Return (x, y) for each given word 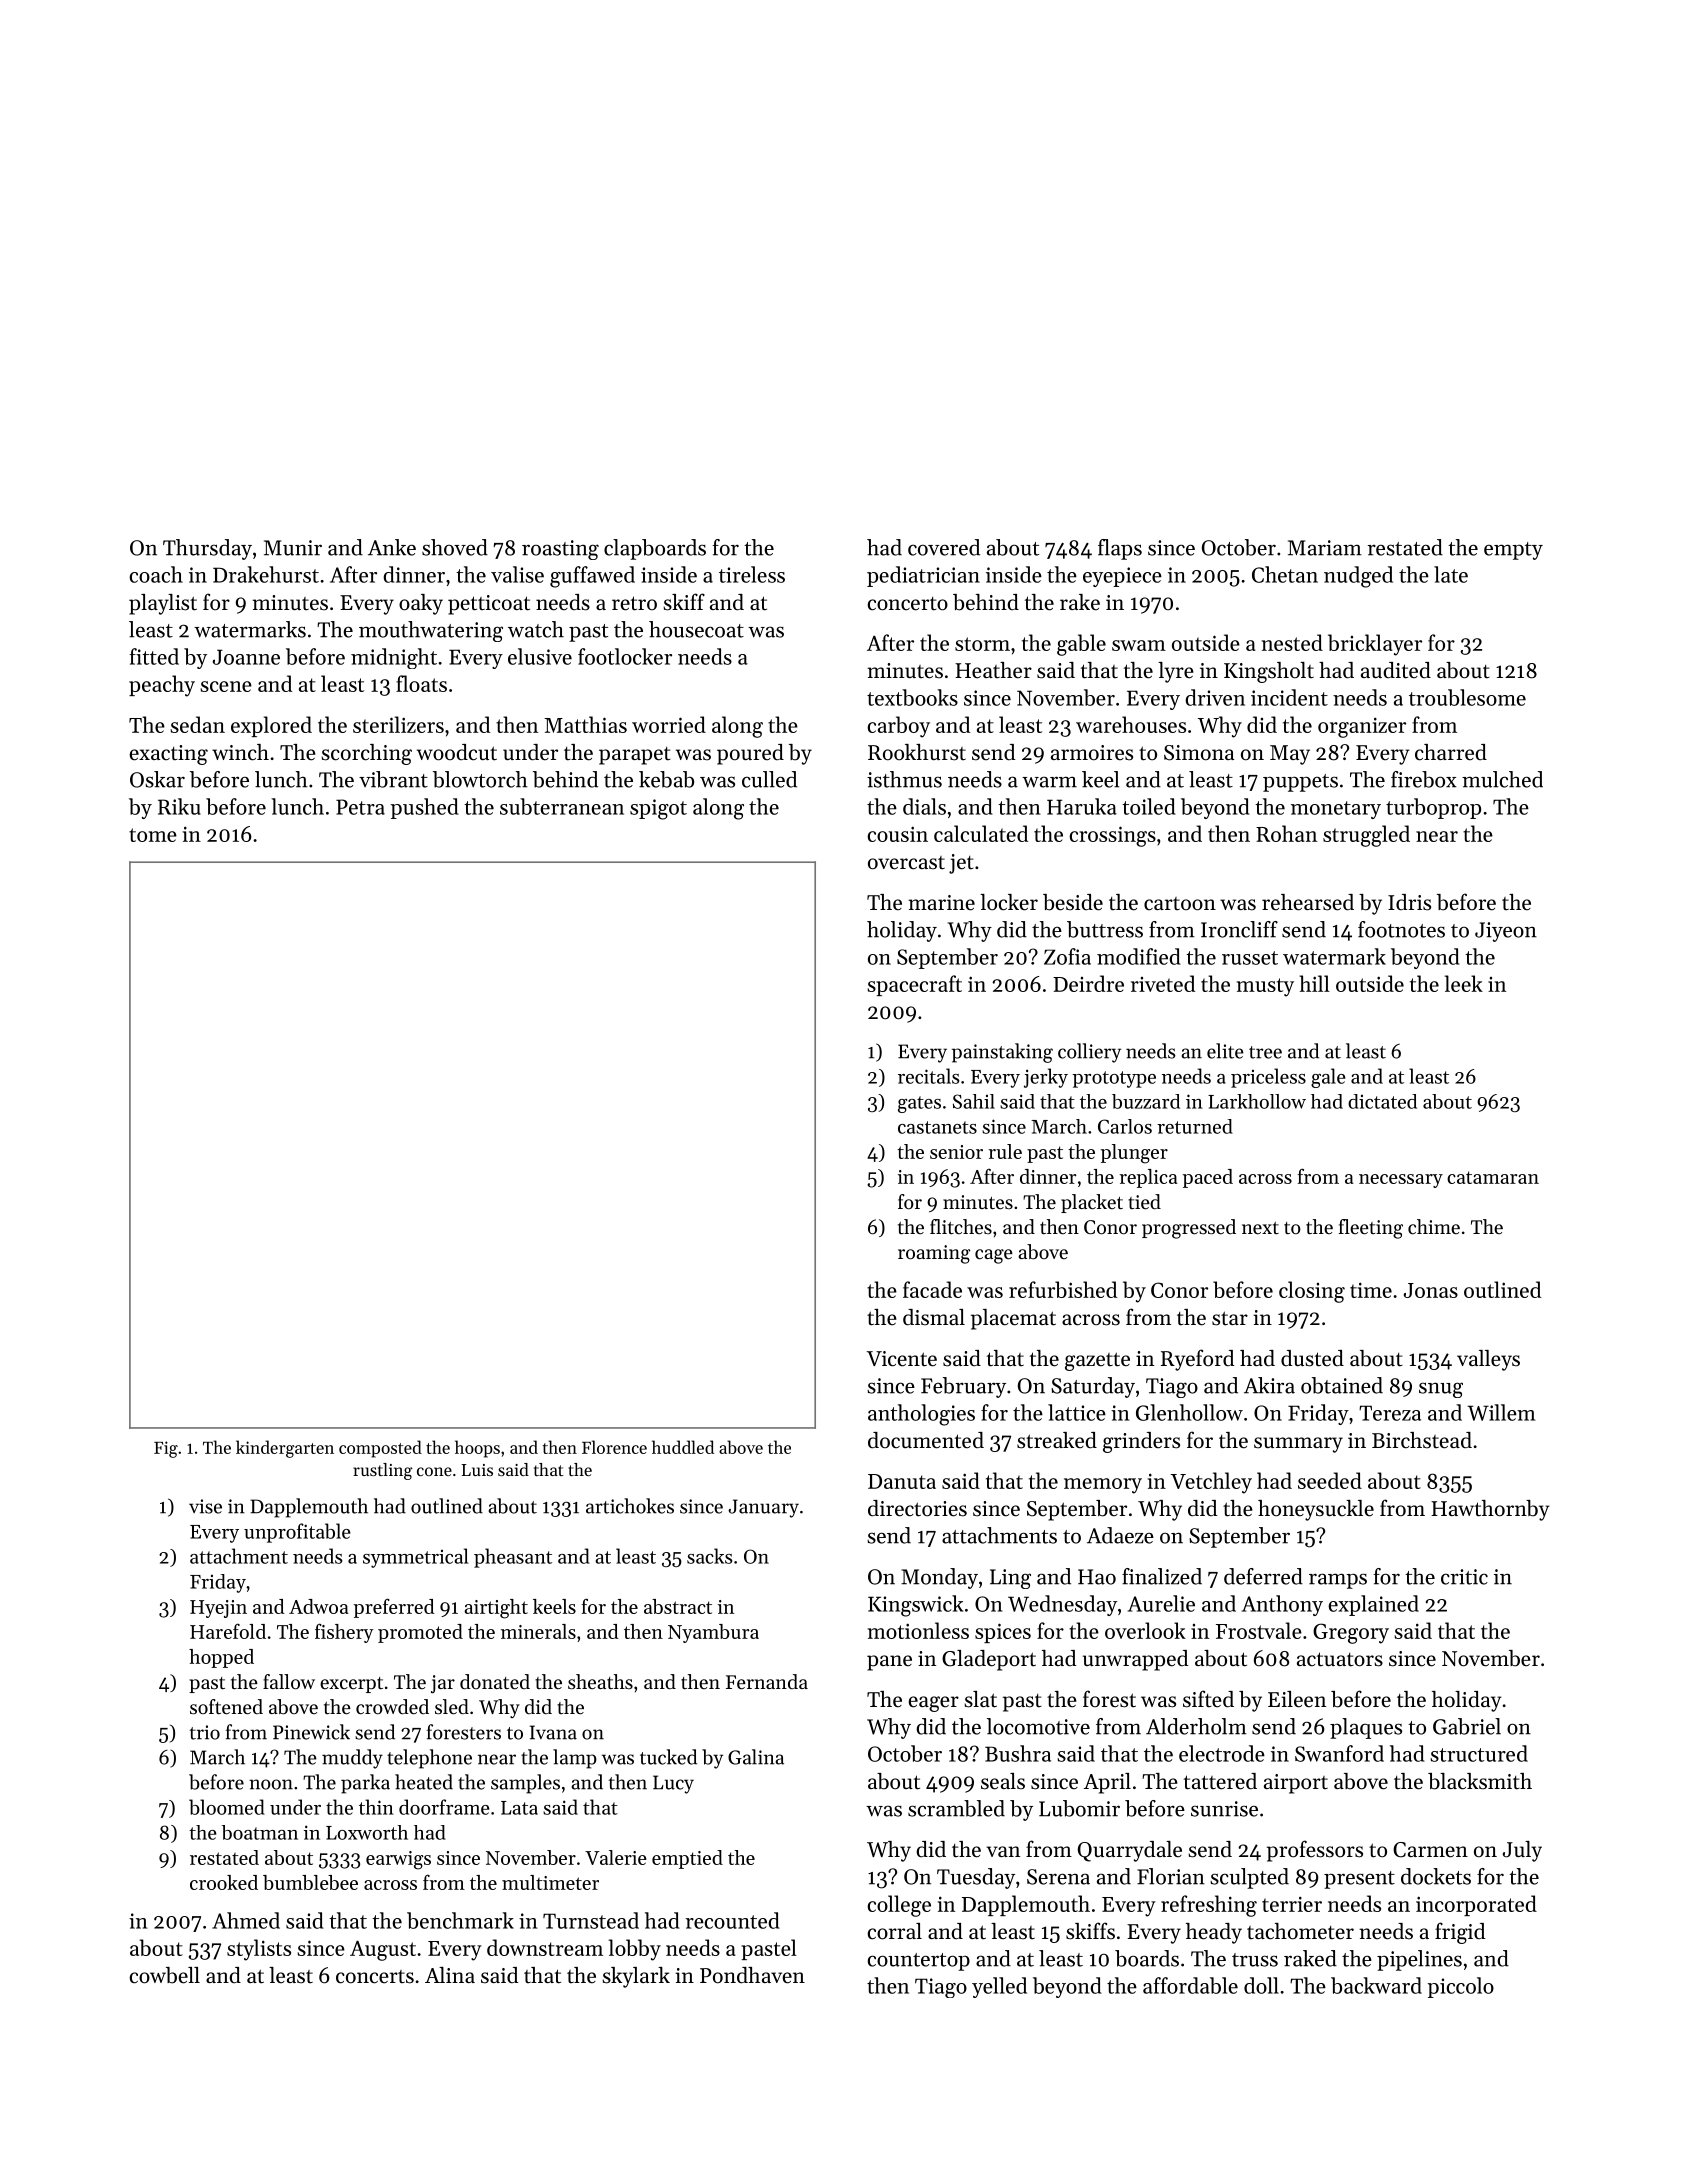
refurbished (1063, 1289)
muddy (352, 1759)
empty (1513, 551)
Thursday (207, 549)
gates (919, 1104)
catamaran (1493, 1177)
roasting (560, 550)
